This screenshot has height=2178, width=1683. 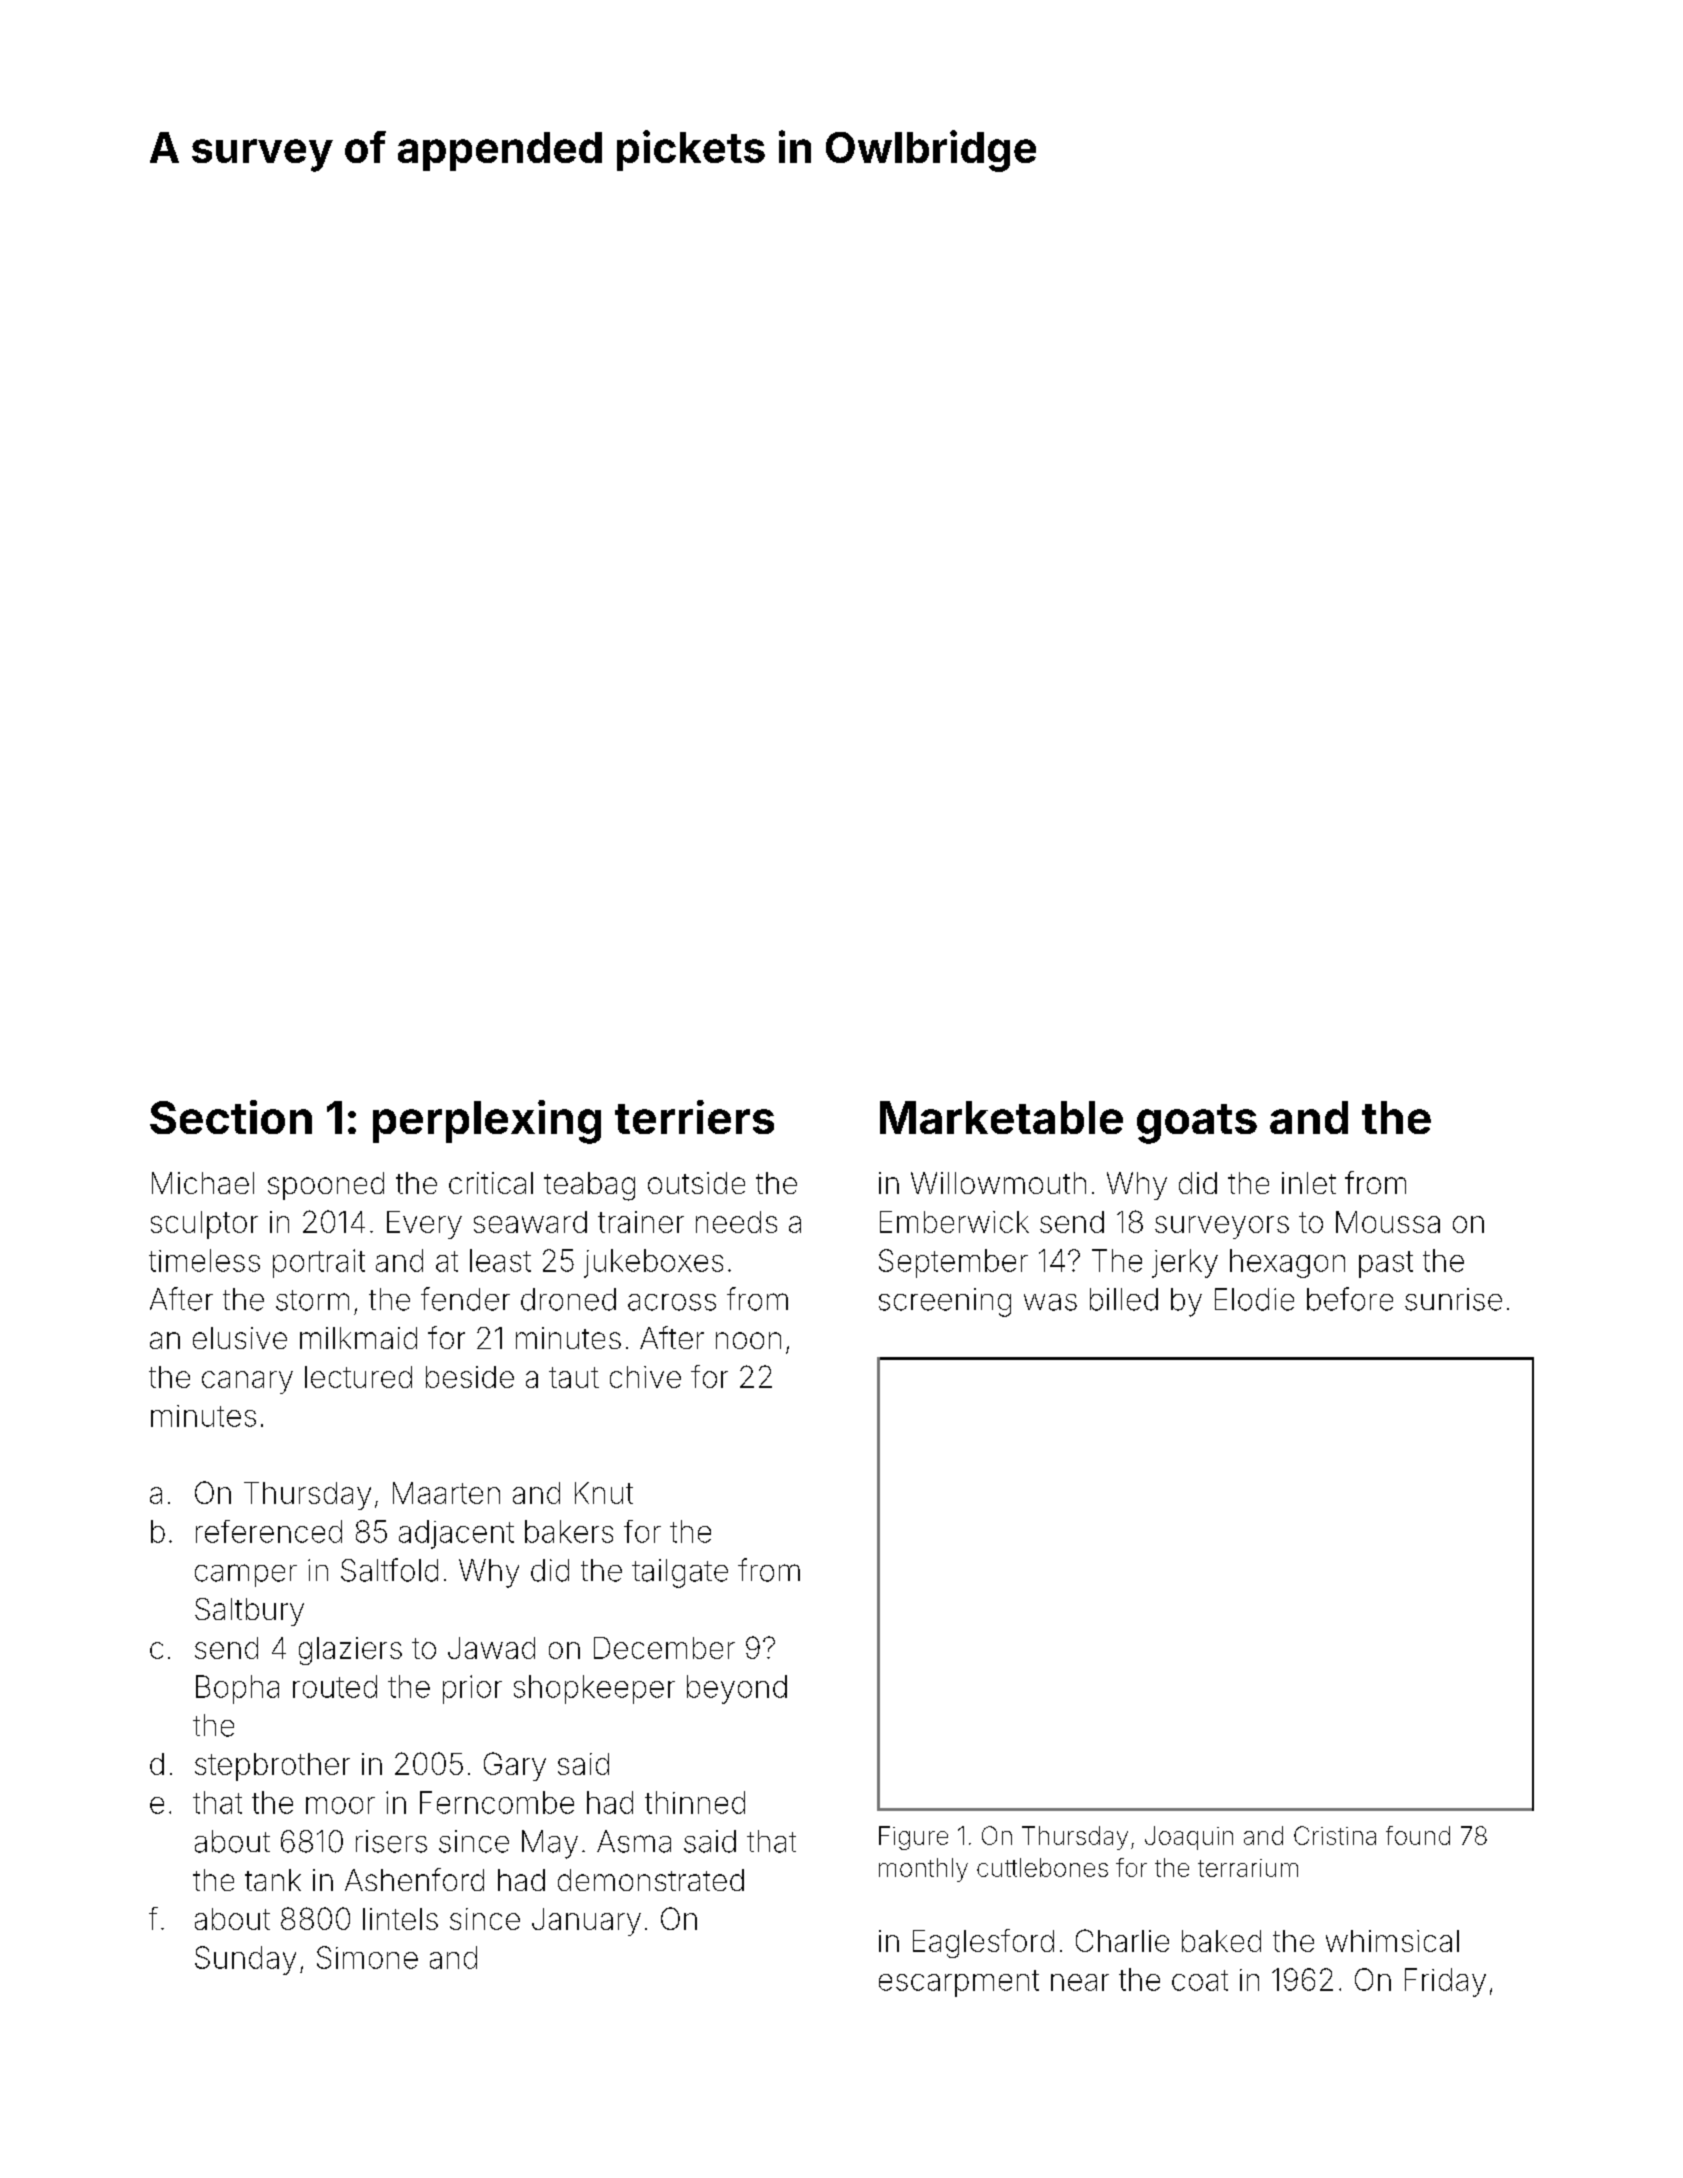 What do you see at coordinates (913, 1838) in the screenshot?
I see `Figure` at bounding box center [913, 1838].
